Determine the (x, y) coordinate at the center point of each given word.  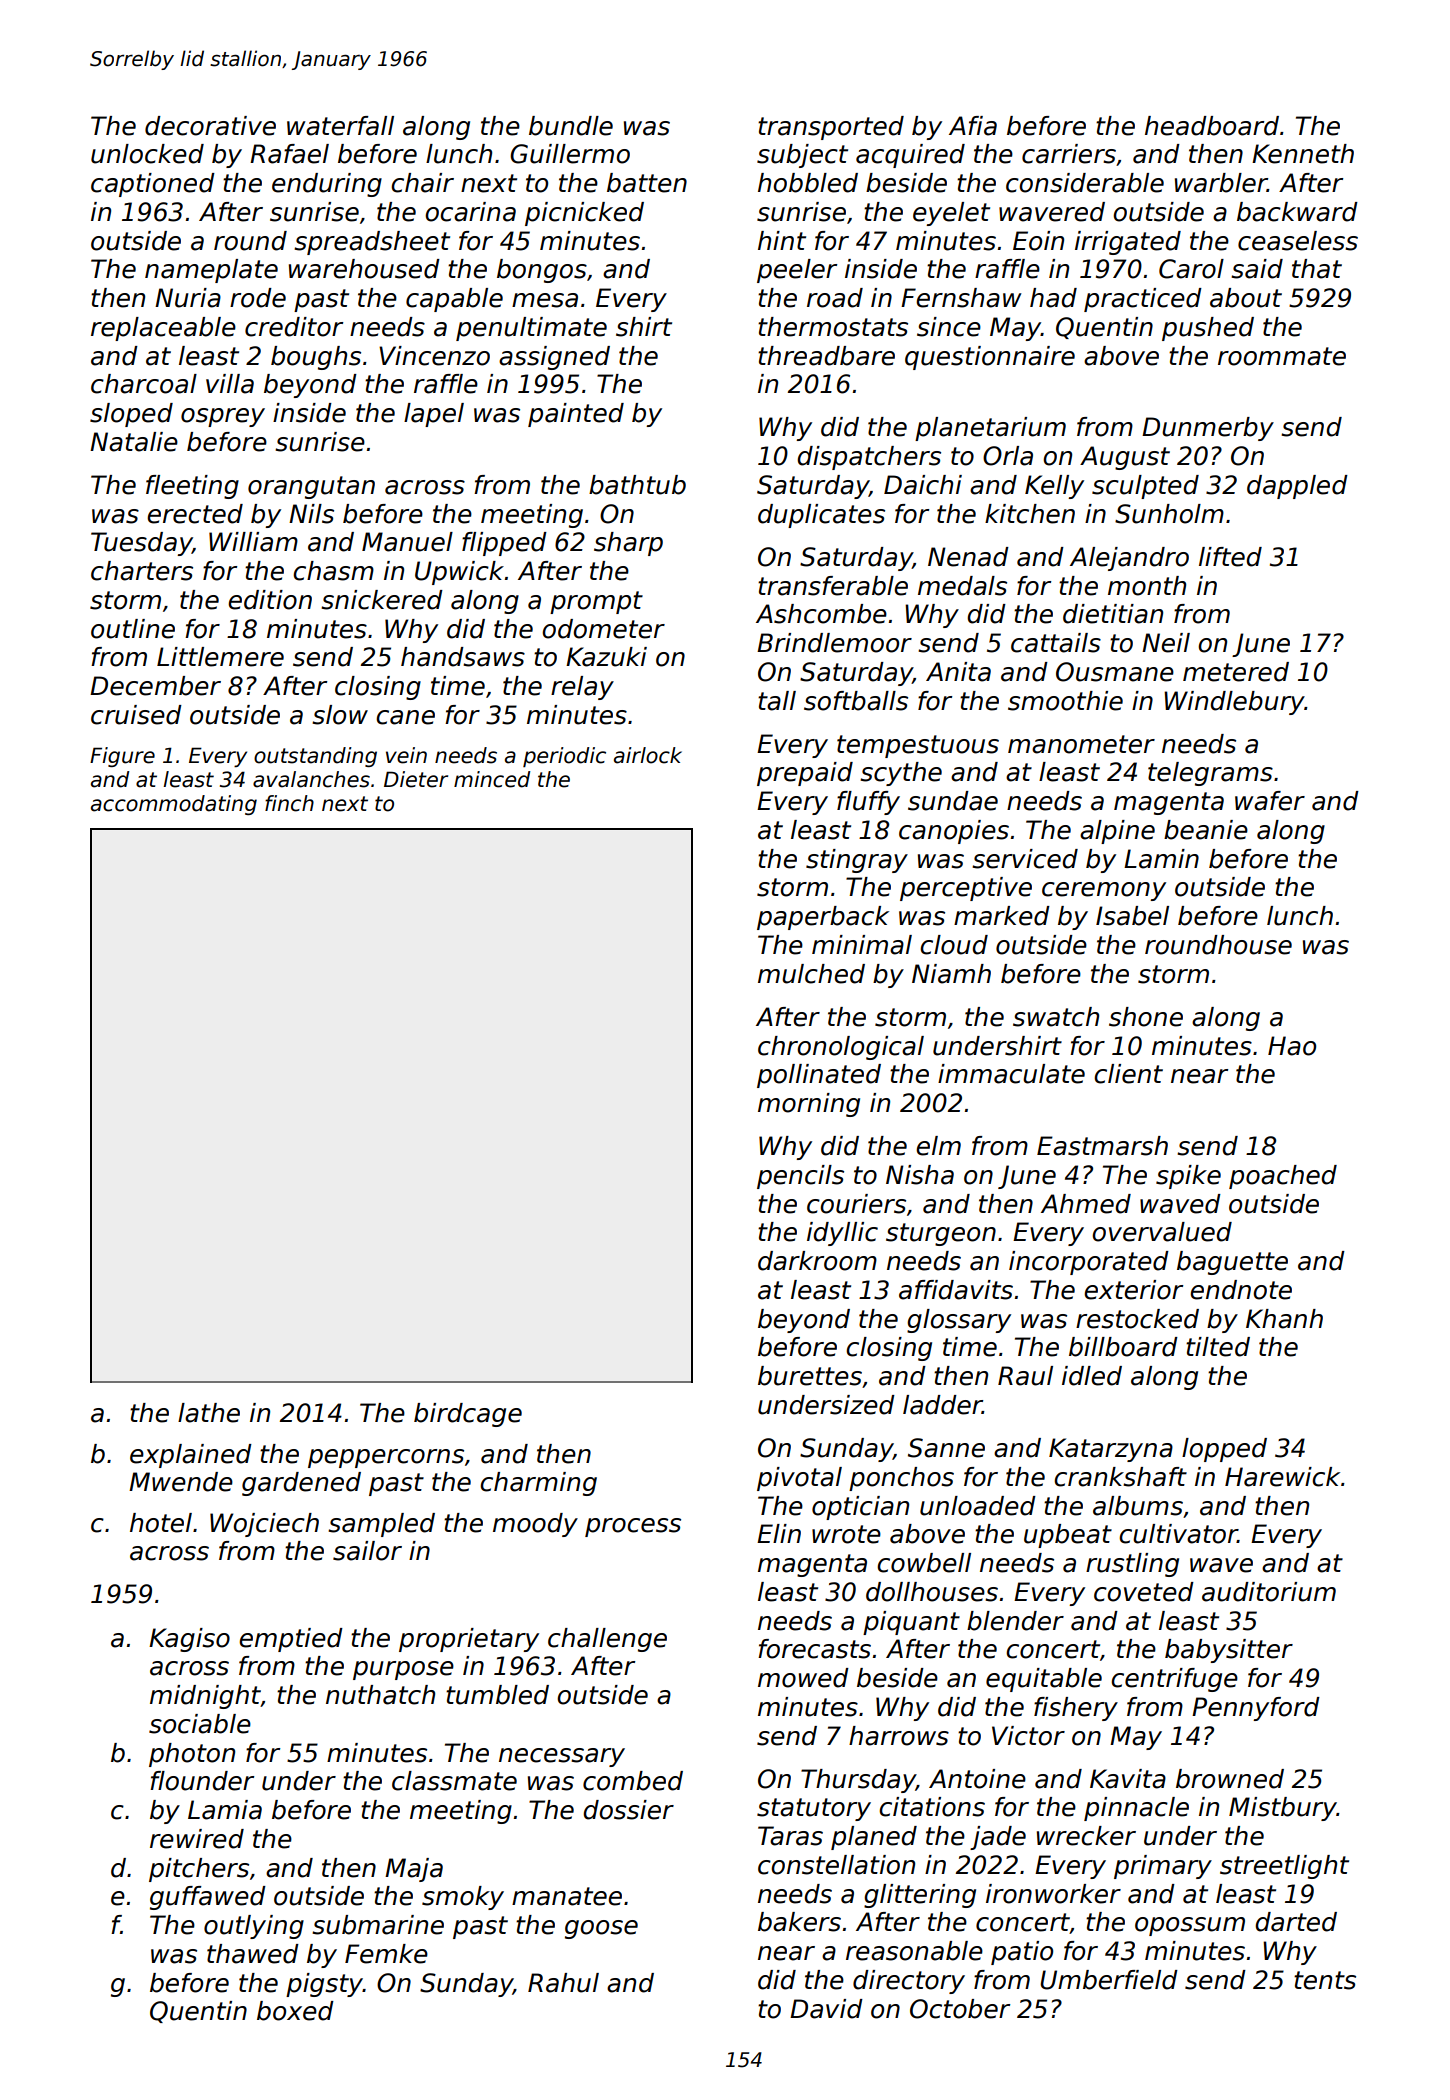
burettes (810, 1376)
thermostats (833, 327)
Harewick (1282, 1477)
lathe (209, 1413)
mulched (811, 974)
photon (192, 1755)
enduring (327, 185)
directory (909, 1982)
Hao (1292, 1046)
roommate (1282, 356)
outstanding (315, 757)
